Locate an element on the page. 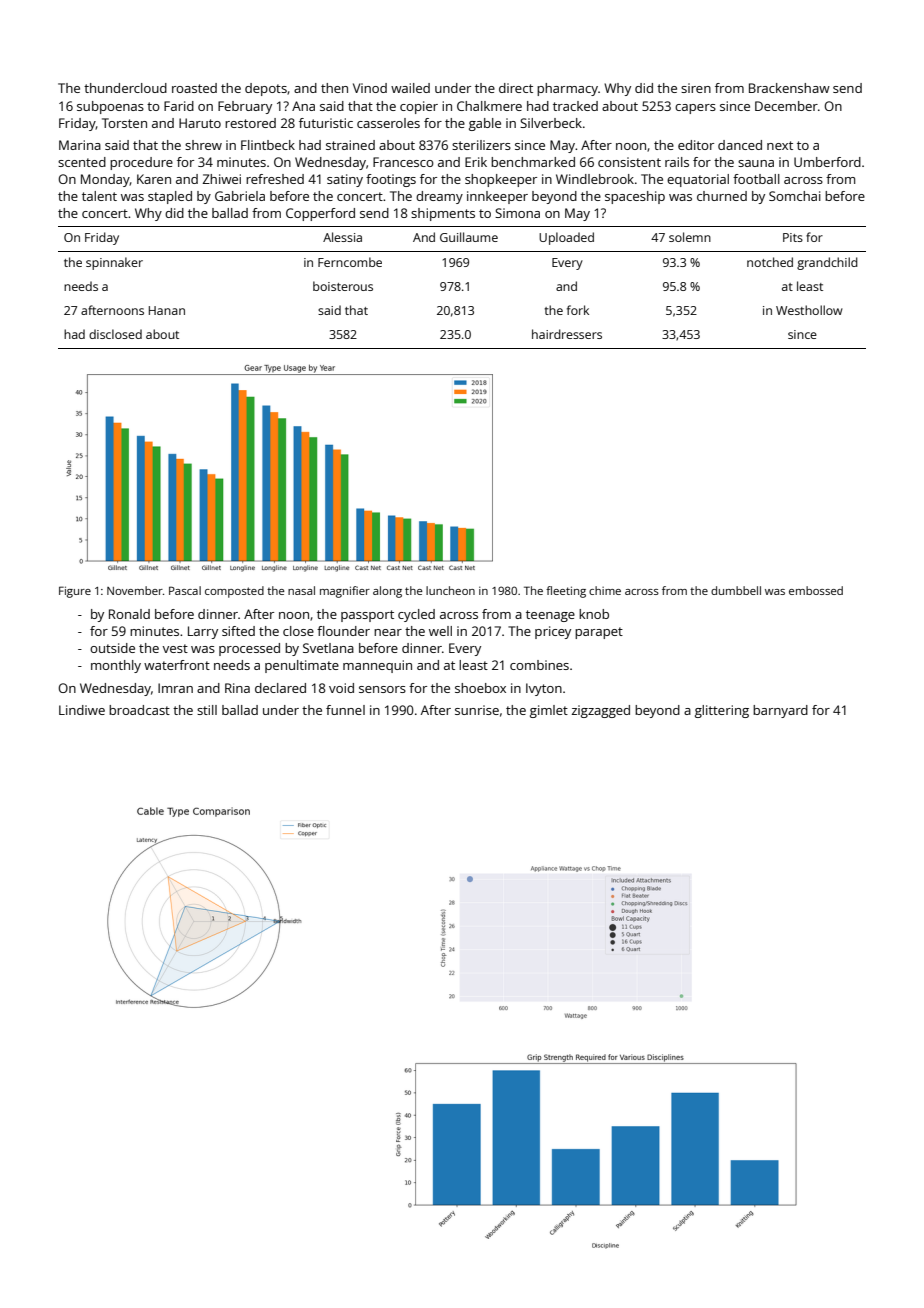 This document has height=1308, width=924. hairdressers is located at coordinates (567, 334).
